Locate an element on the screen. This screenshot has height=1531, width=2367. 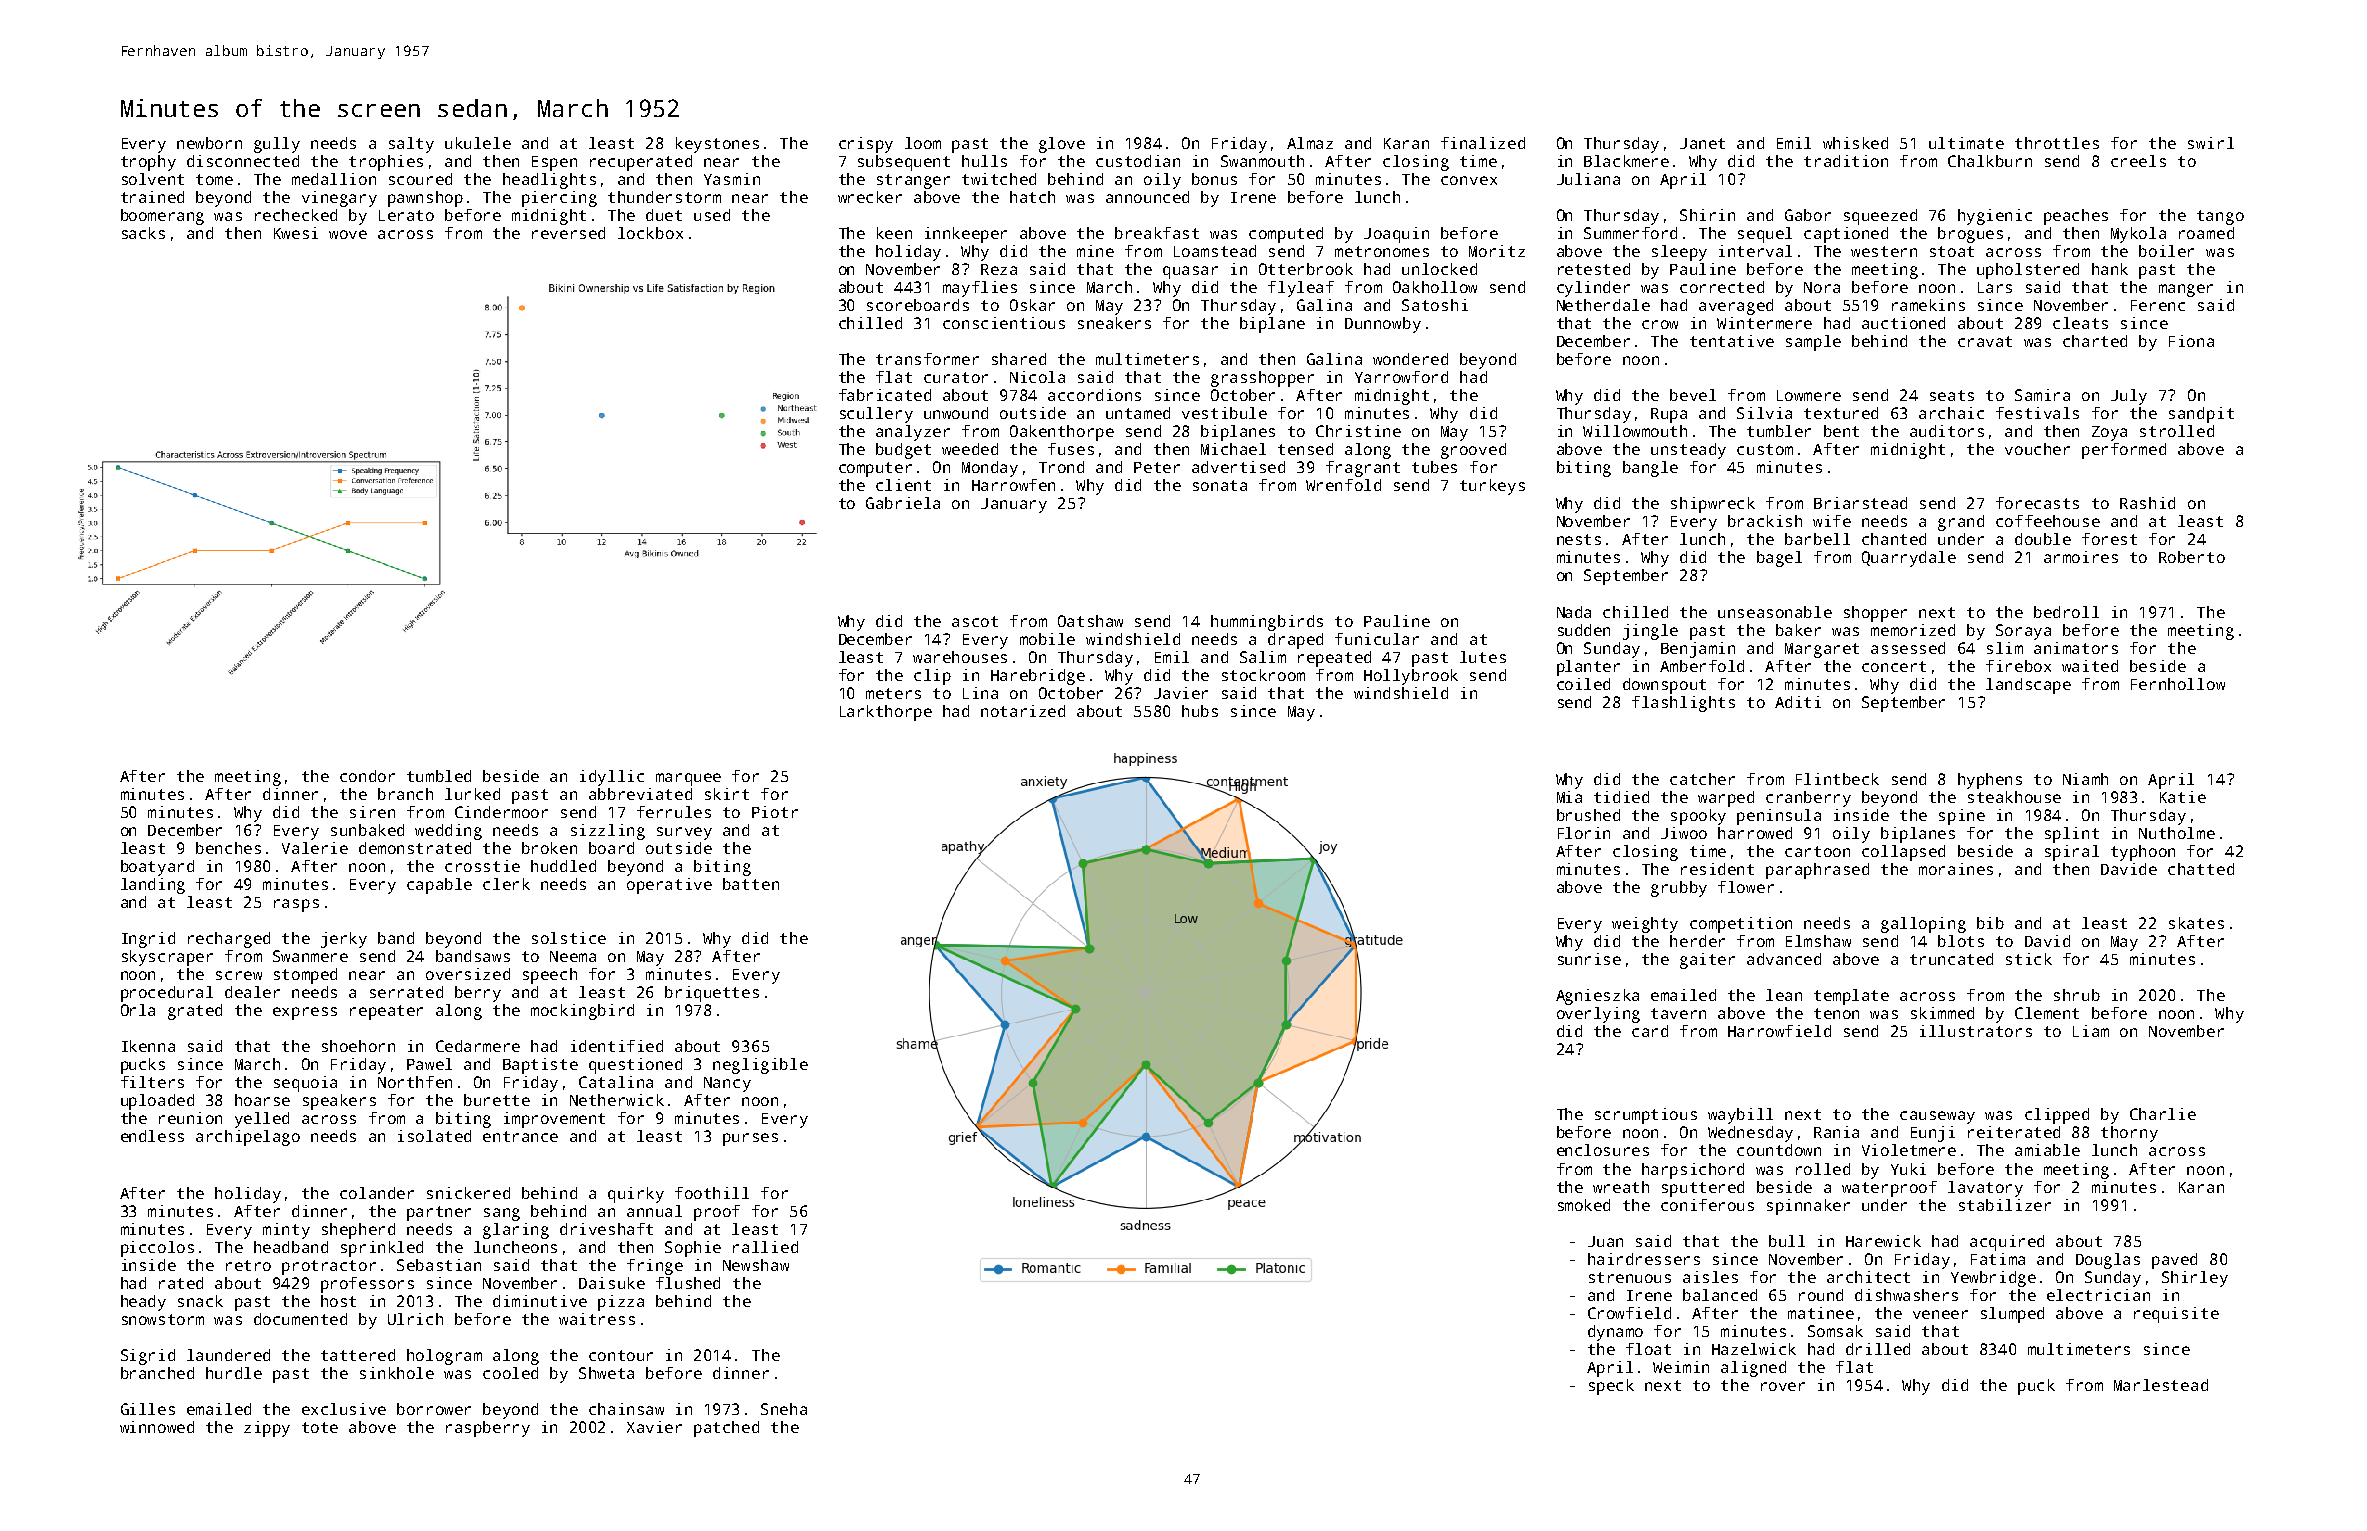
Harrowfen is located at coordinates (1013, 485).
